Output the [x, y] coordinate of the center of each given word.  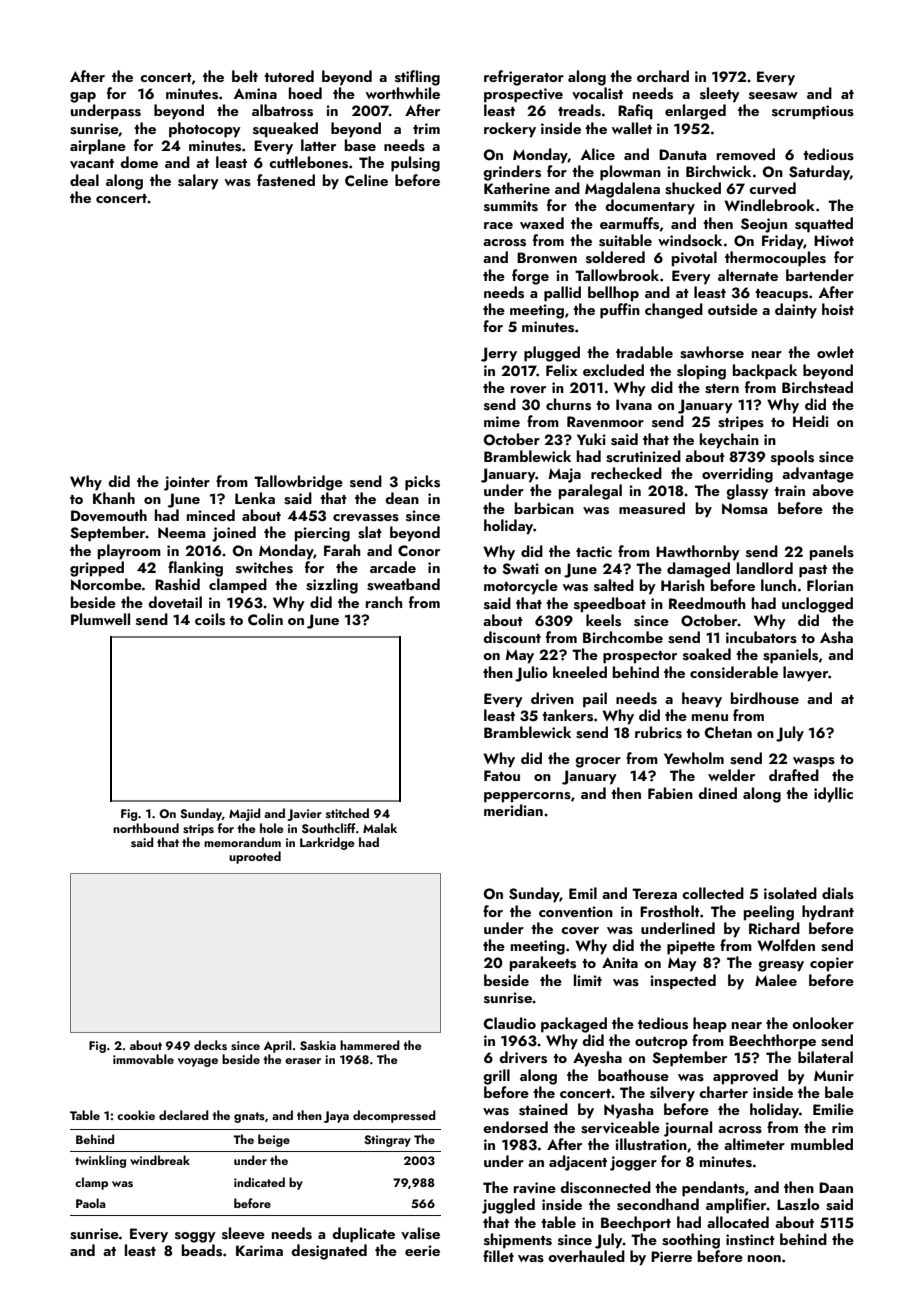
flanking [195, 569]
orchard [663, 76]
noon [764, 1258]
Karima [259, 1250]
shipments [518, 1241]
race [498, 225]
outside [733, 309]
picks [422, 483]
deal [84, 180]
